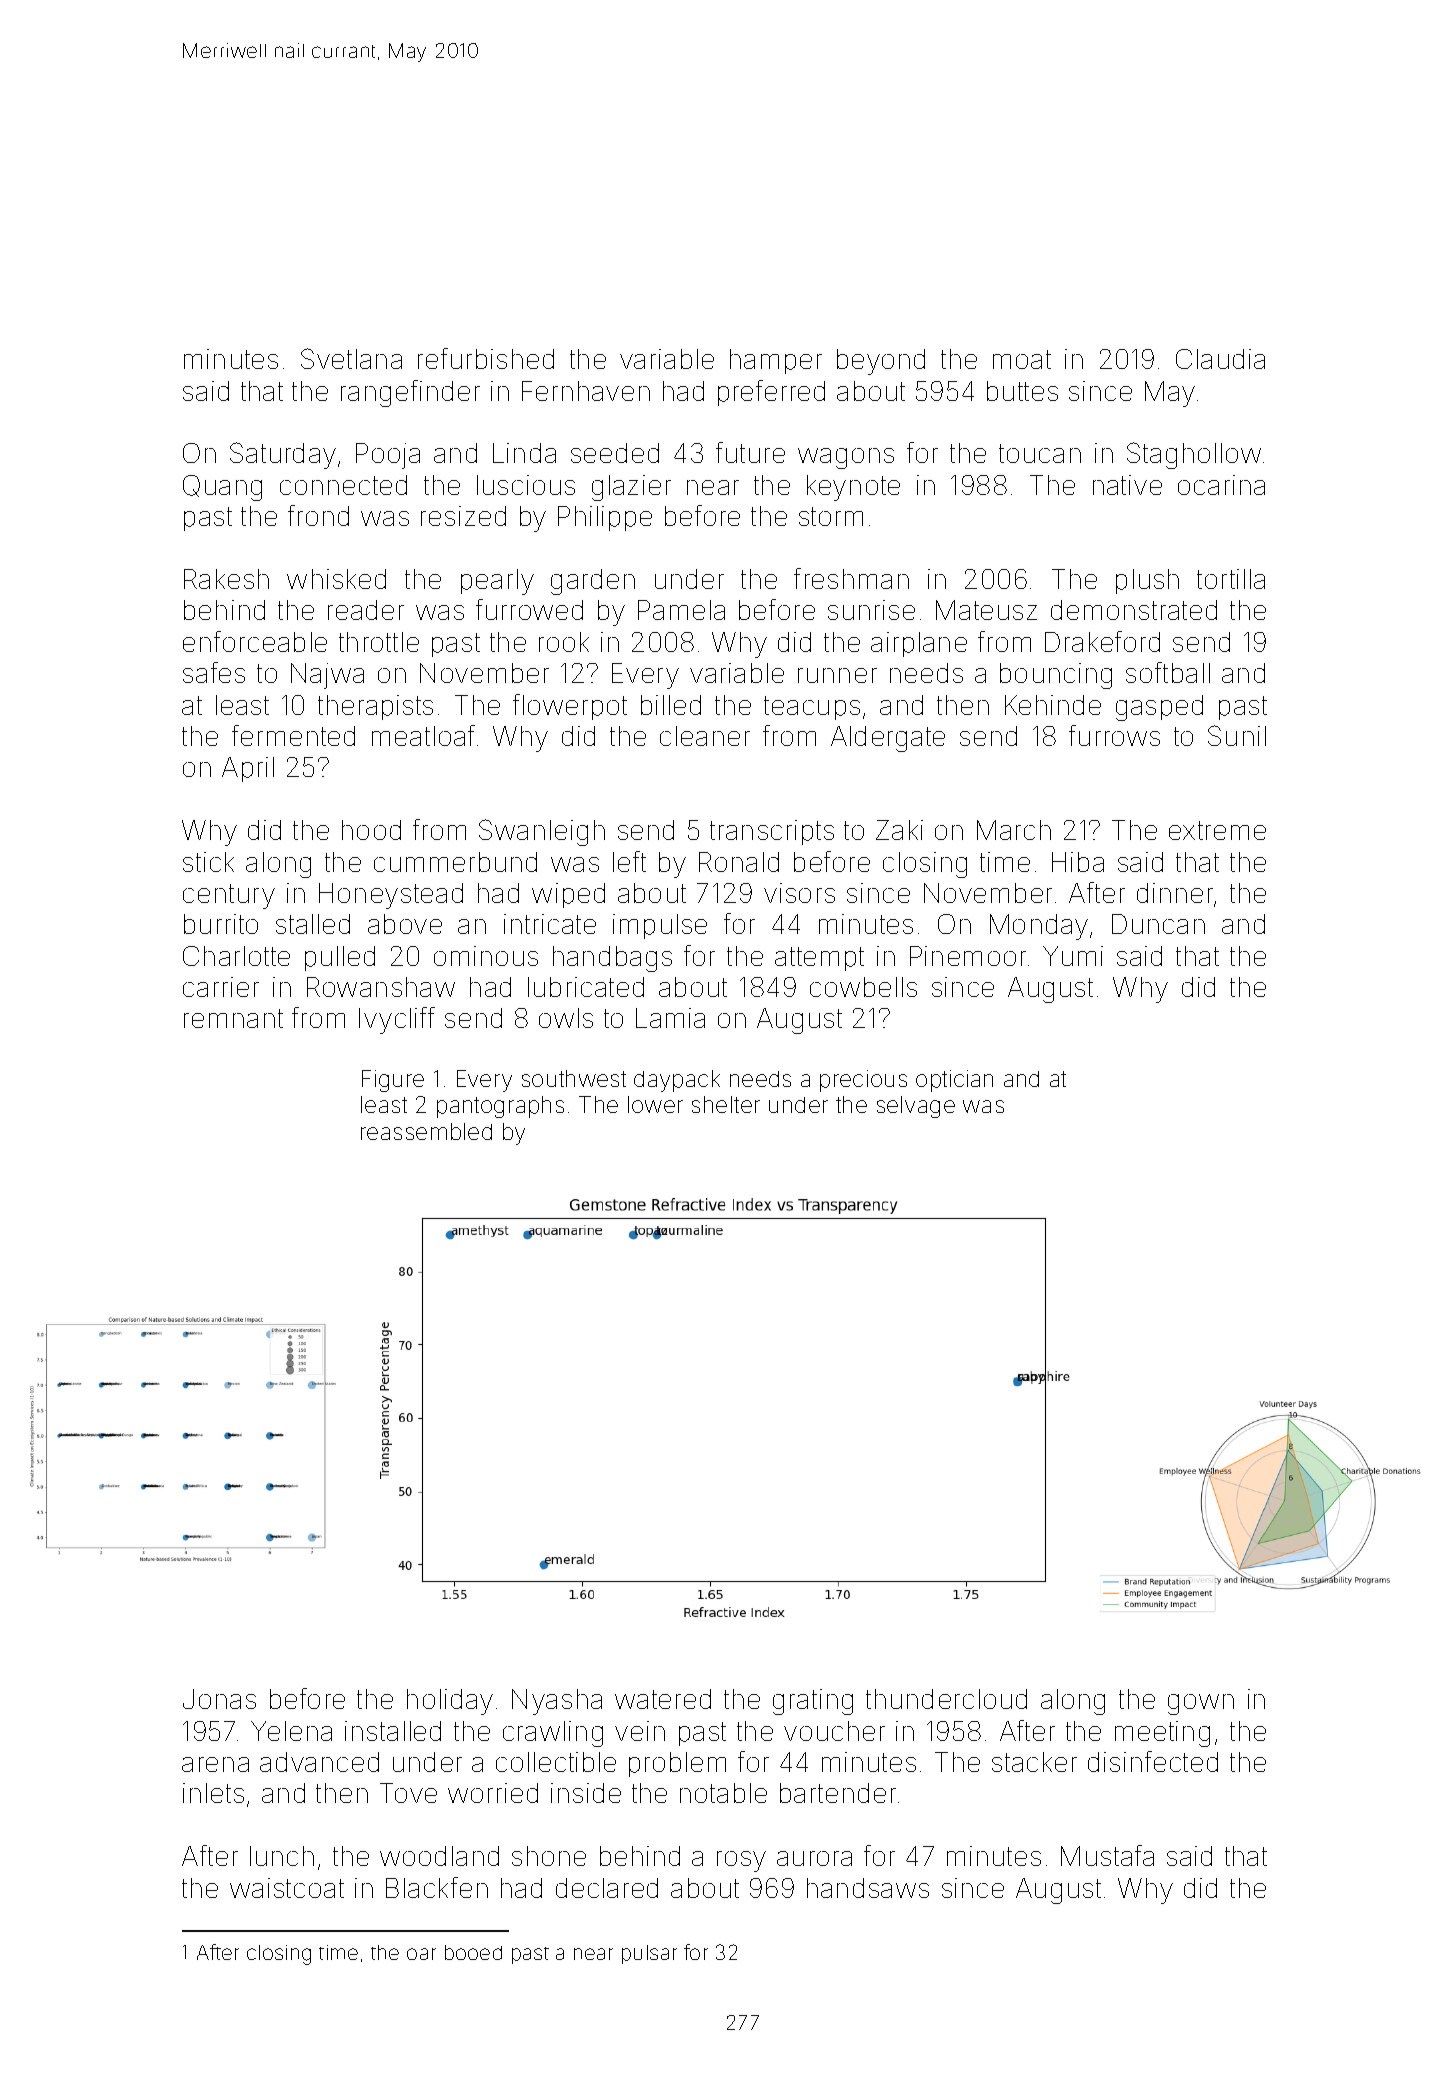 The image size is (1450, 2100). Describe the element at coordinates (1158, 924) in the page. I see `Duncan` at that location.
